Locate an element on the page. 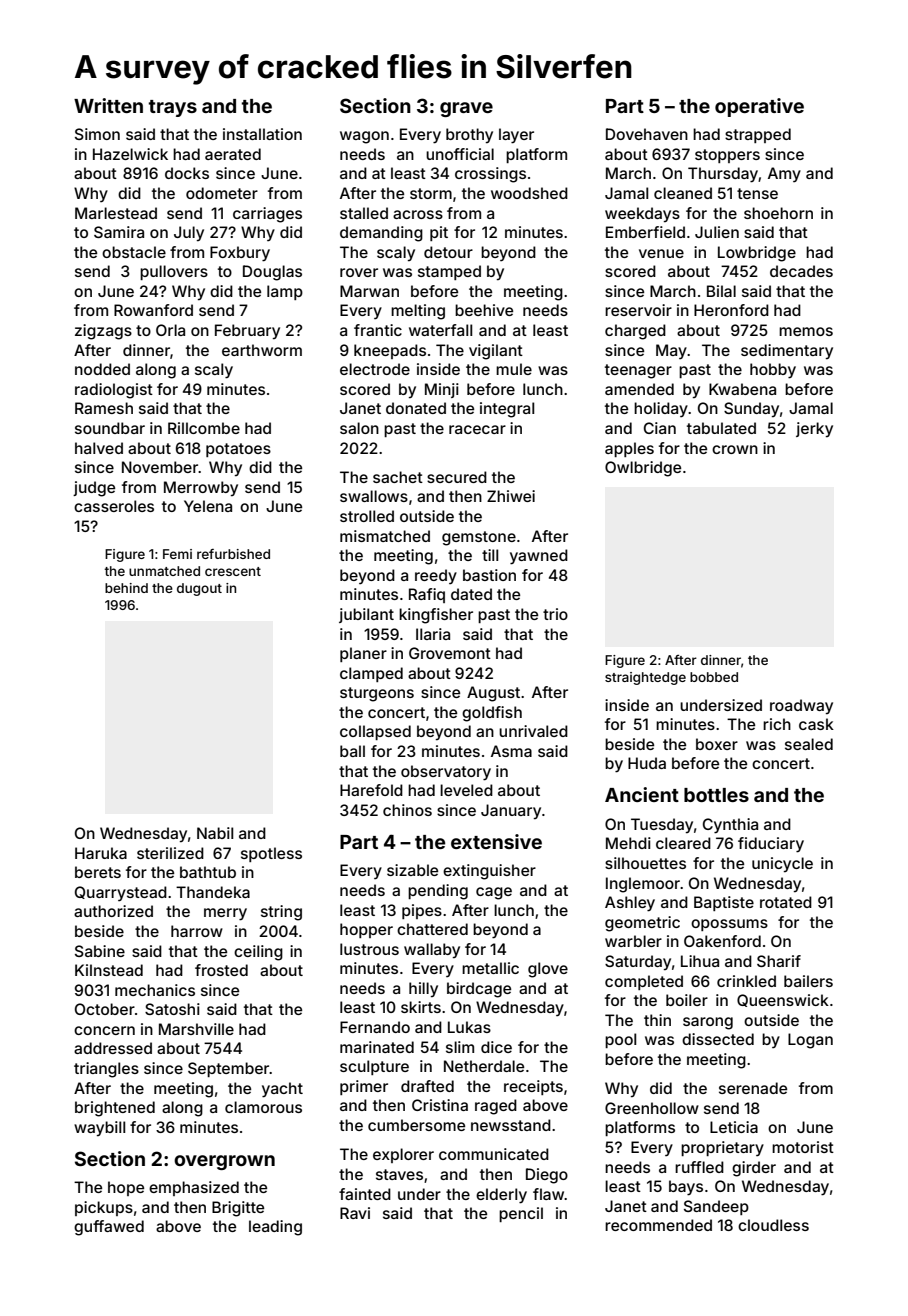 Image resolution: width=908 pixels, height=1316 pixels. operative is located at coordinates (759, 107).
